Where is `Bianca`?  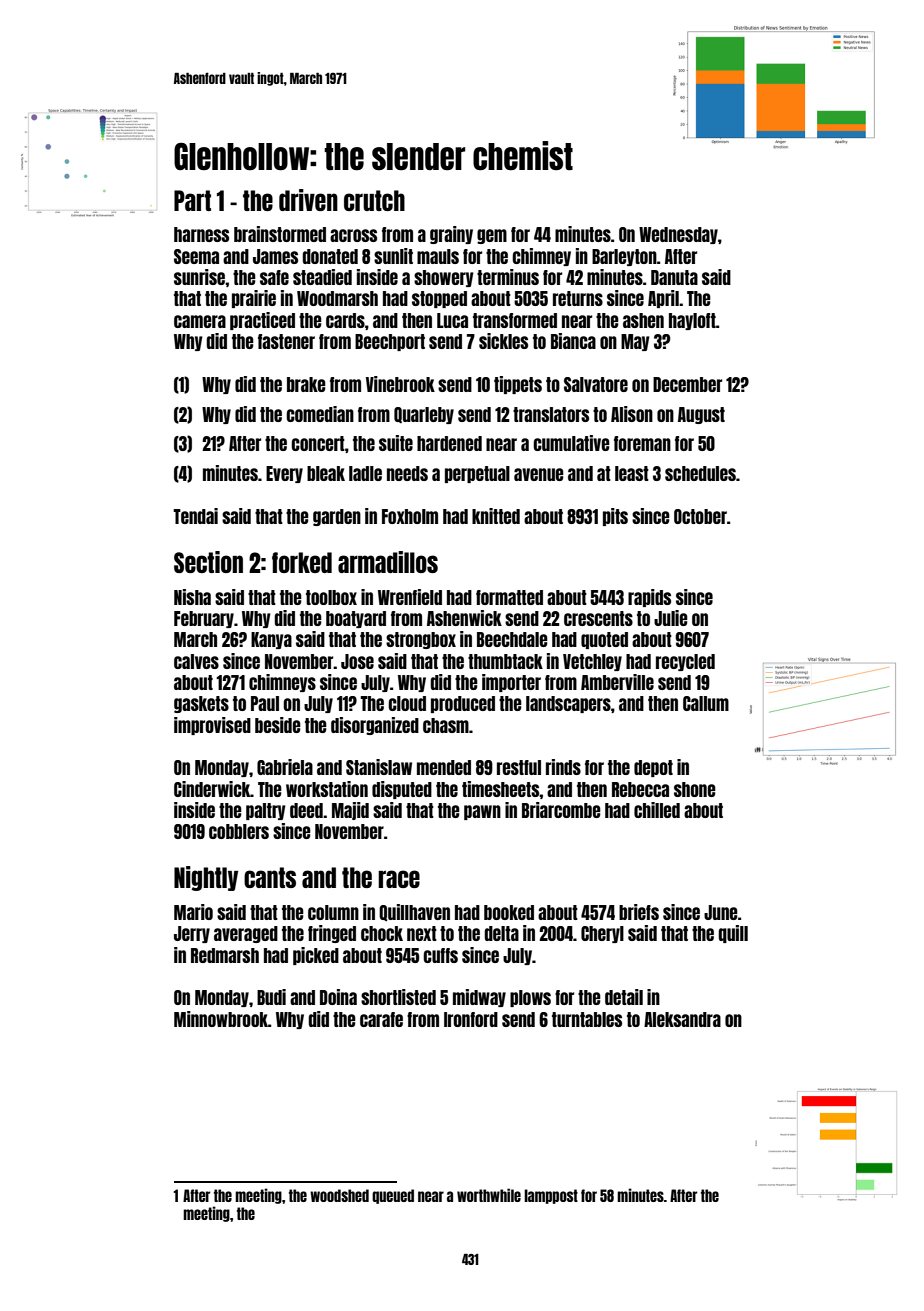
Bianca is located at coordinates (573, 341).
